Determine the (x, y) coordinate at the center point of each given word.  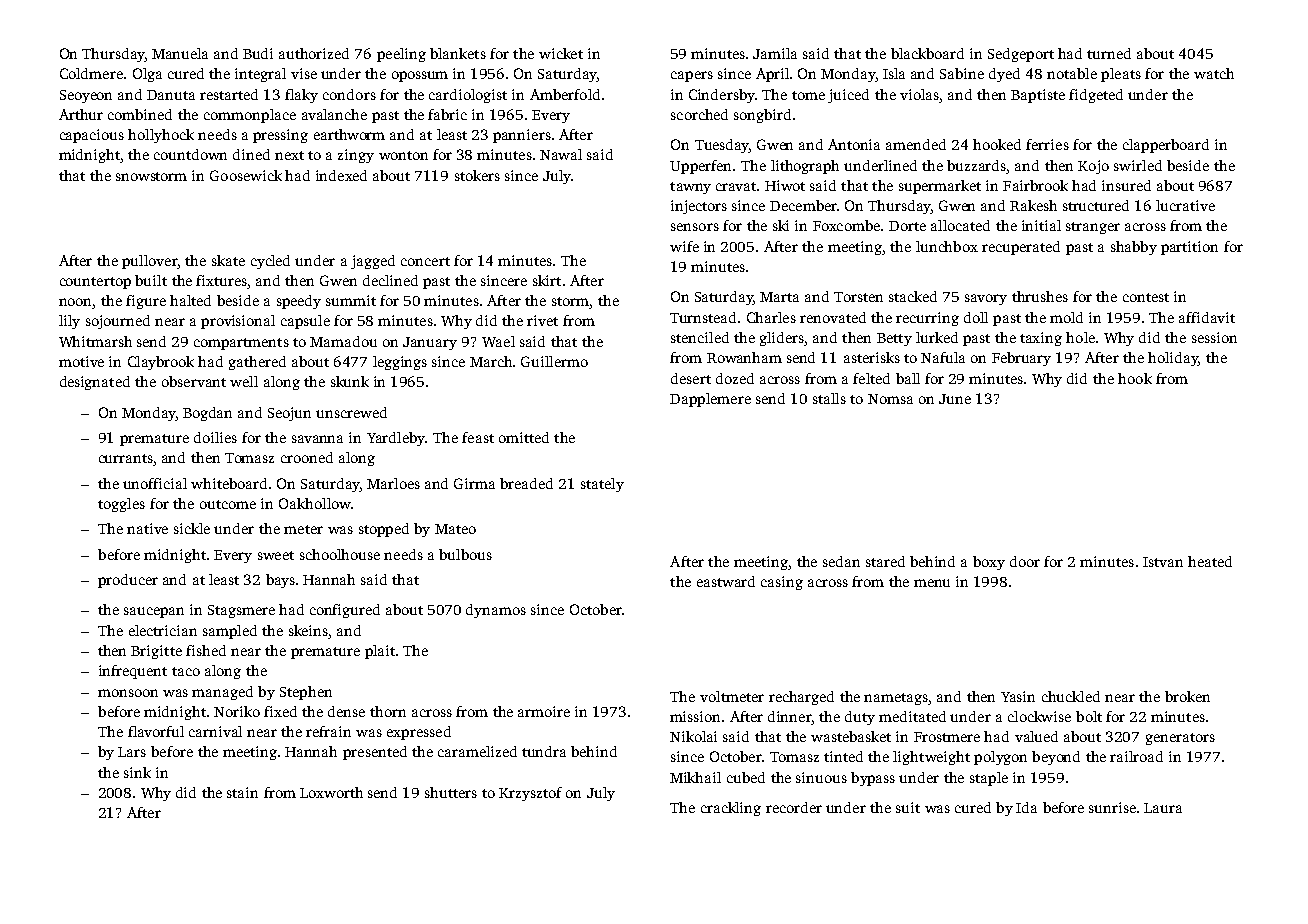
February (1021, 359)
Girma (474, 483)
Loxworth (331, 792)
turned (1109, 53)
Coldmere (91, 73)
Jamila (775, 53)
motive (81, 361)
